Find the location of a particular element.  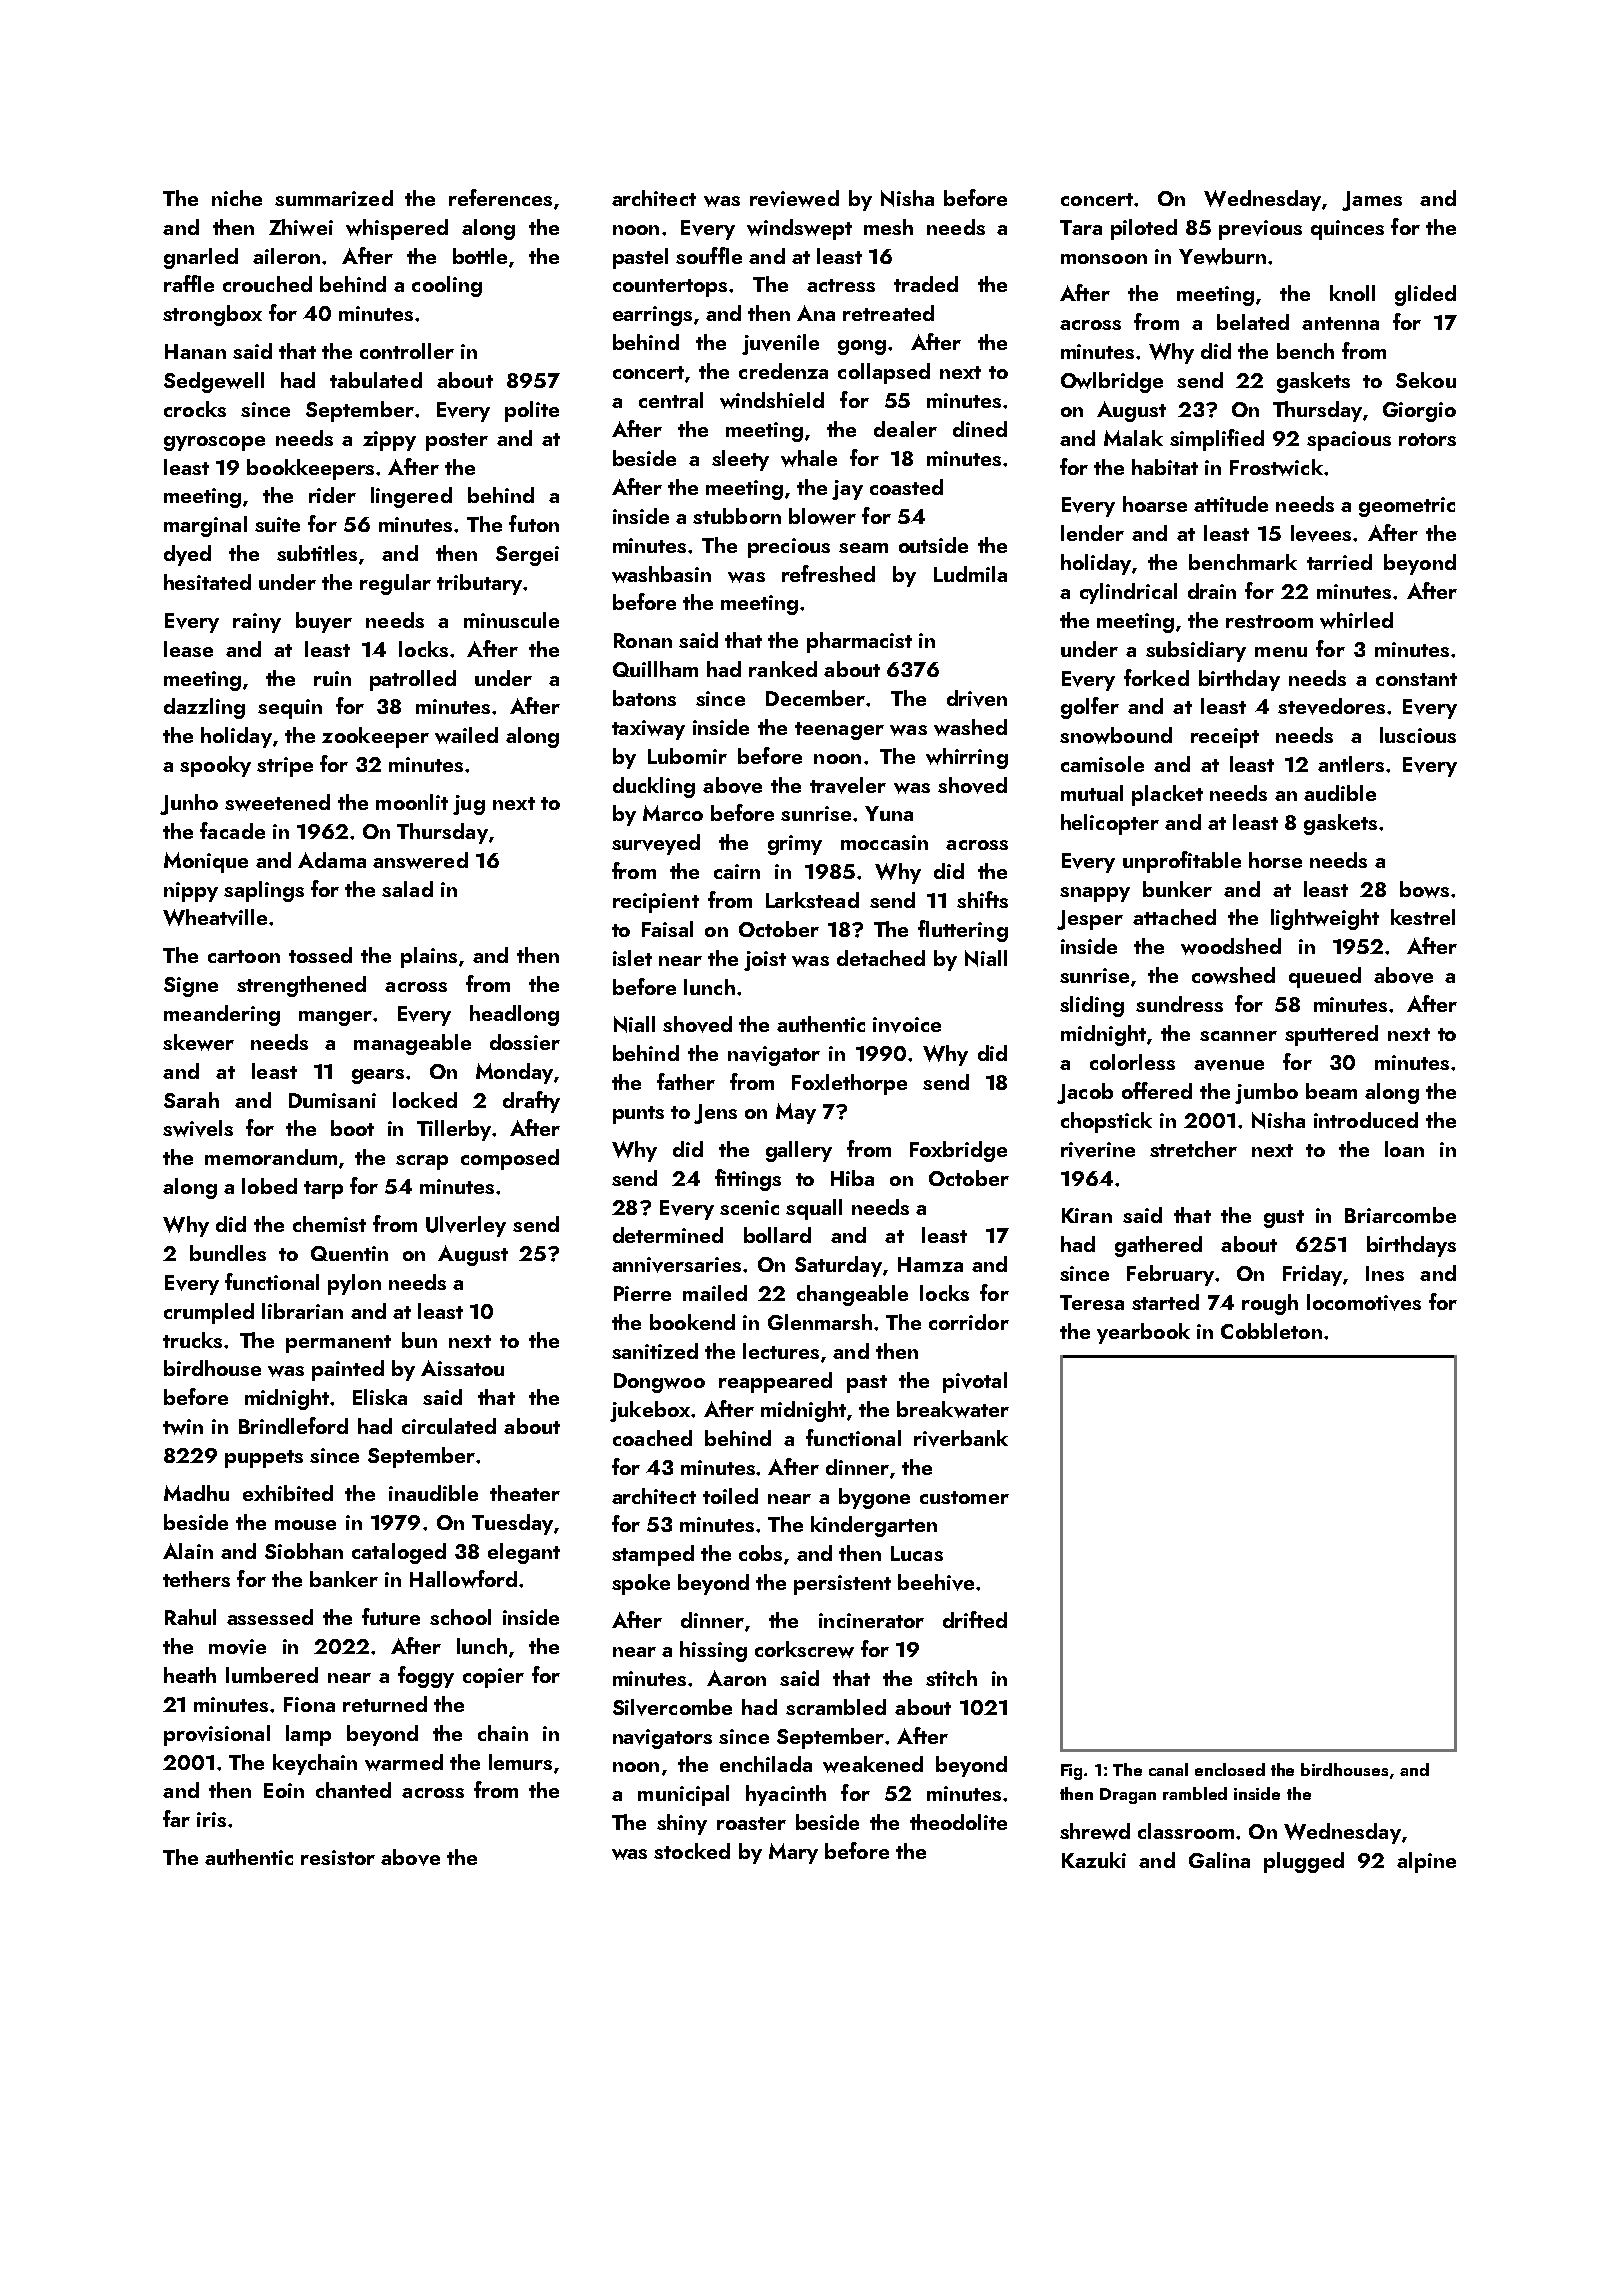

far is located at coordinates (176, 1818).
